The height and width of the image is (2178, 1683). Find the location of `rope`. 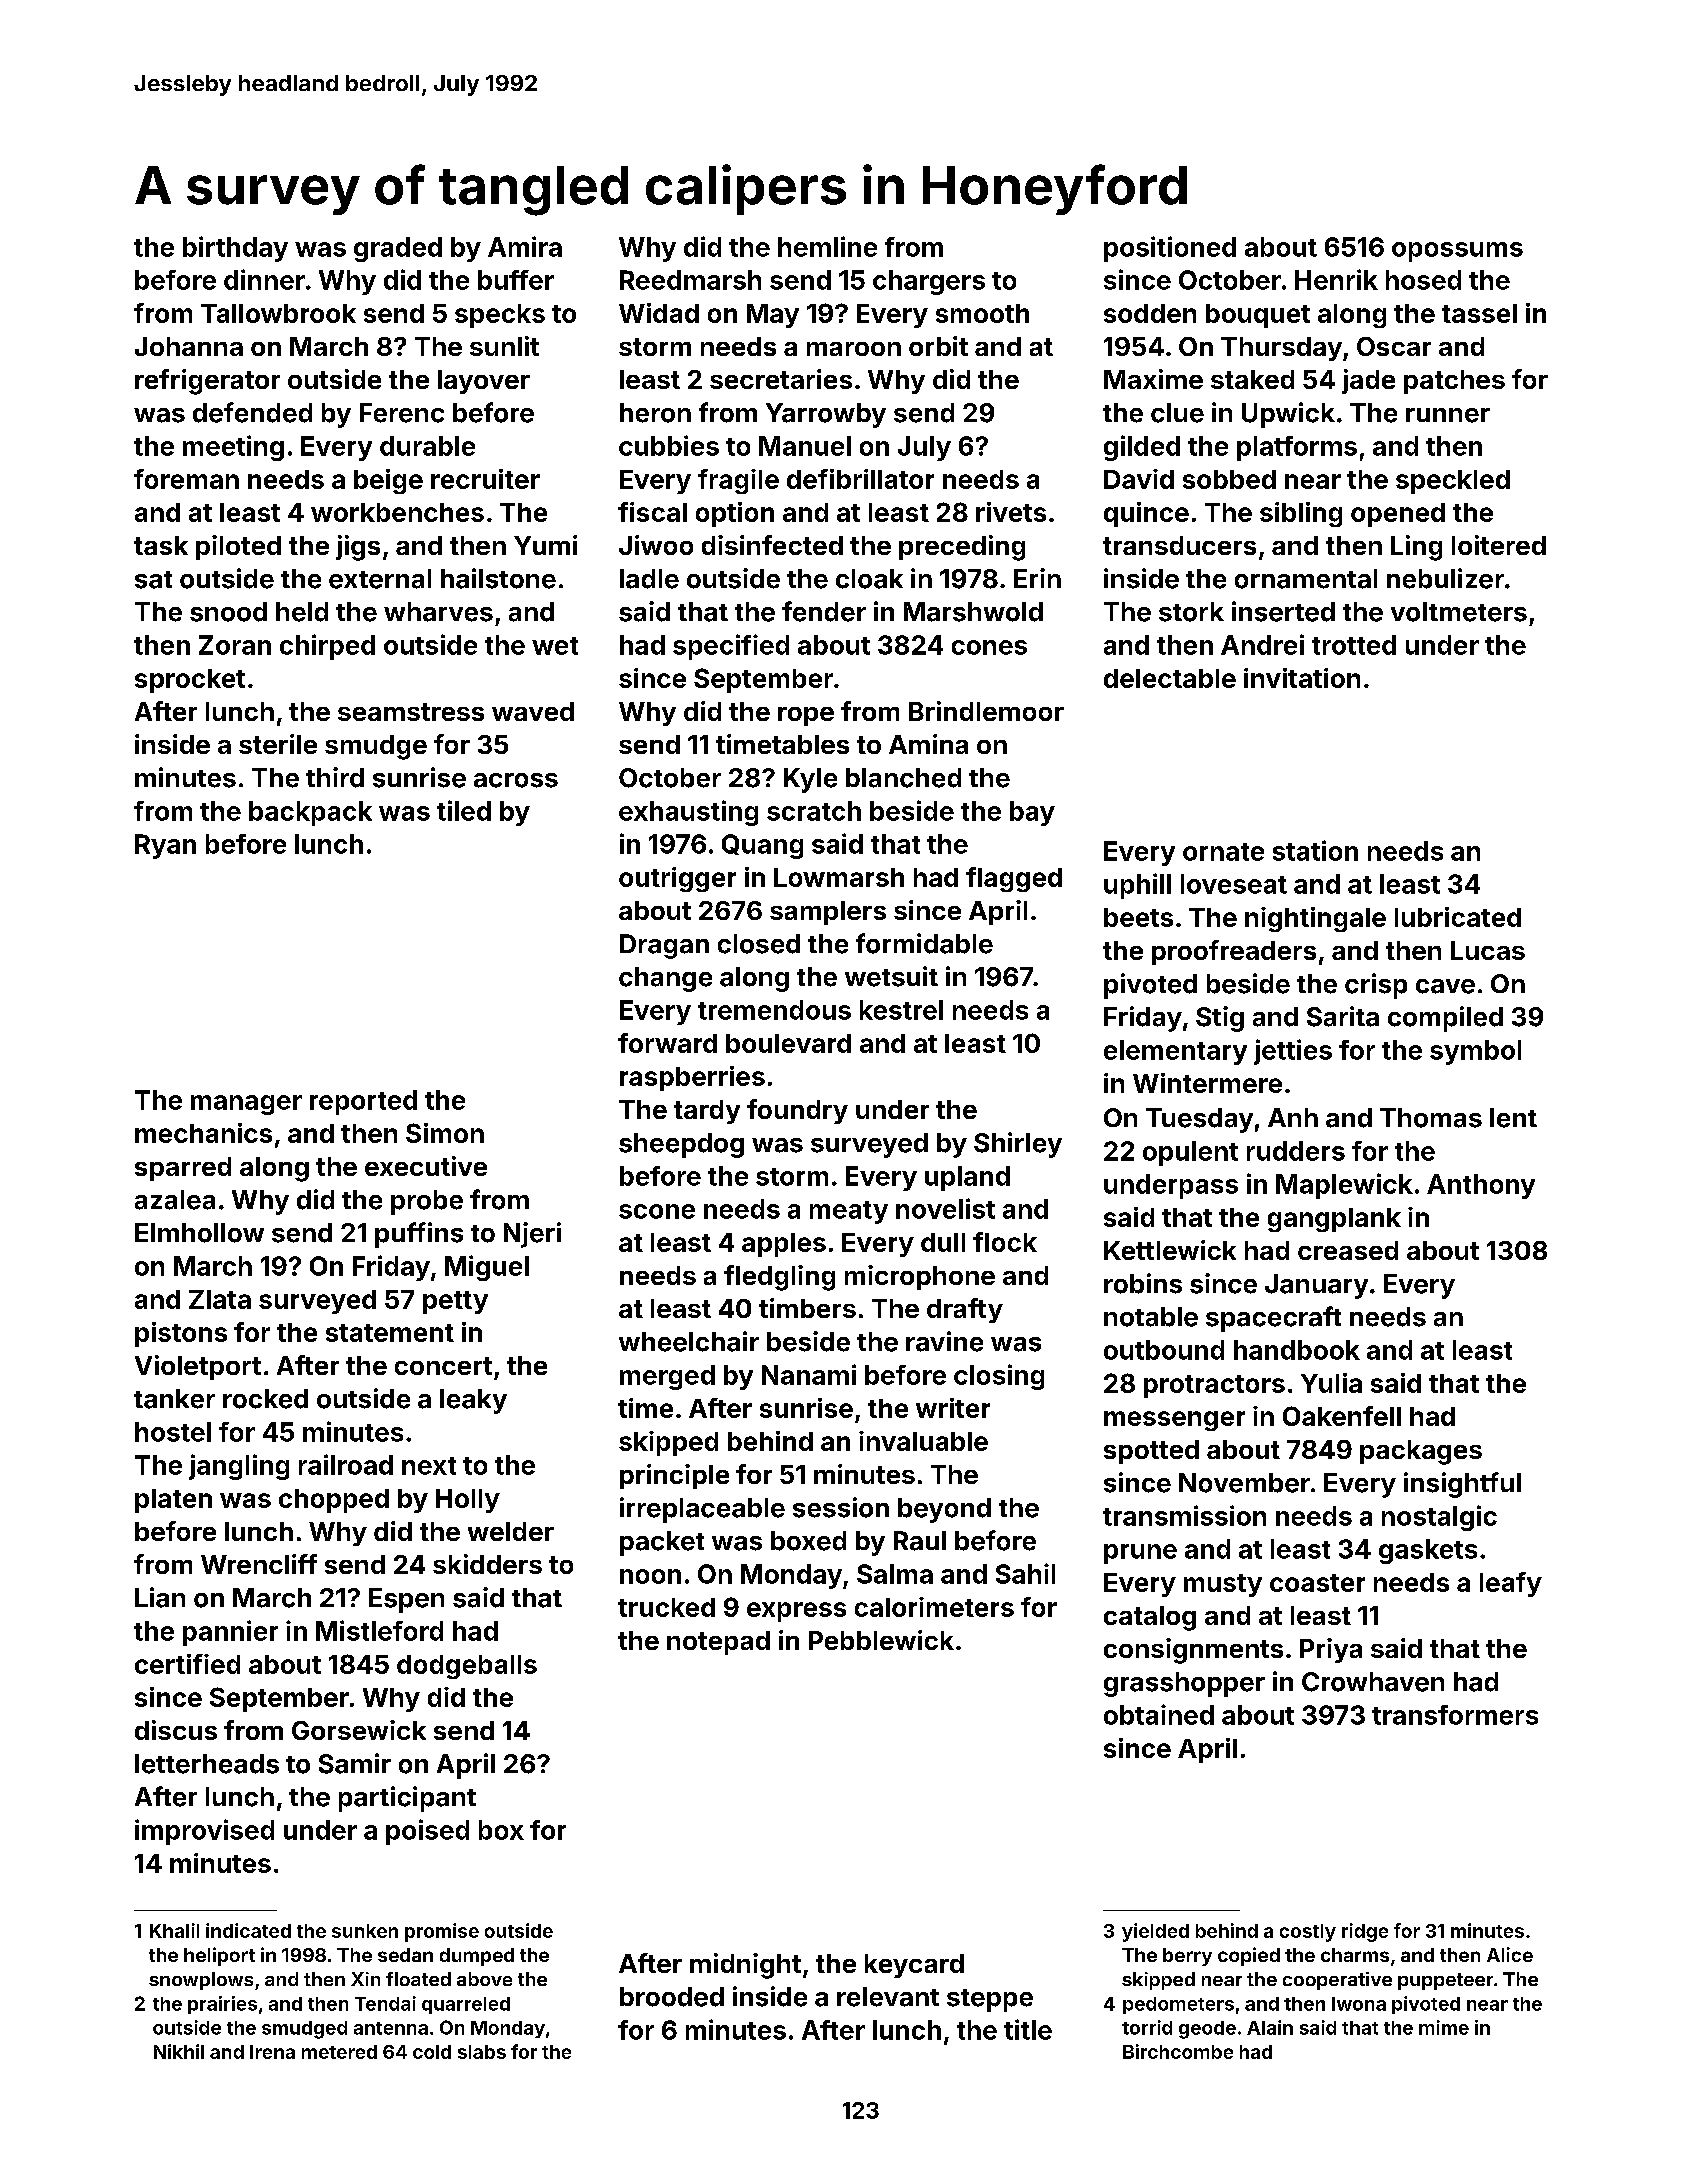

rope is located at coordinates (806, 716).
